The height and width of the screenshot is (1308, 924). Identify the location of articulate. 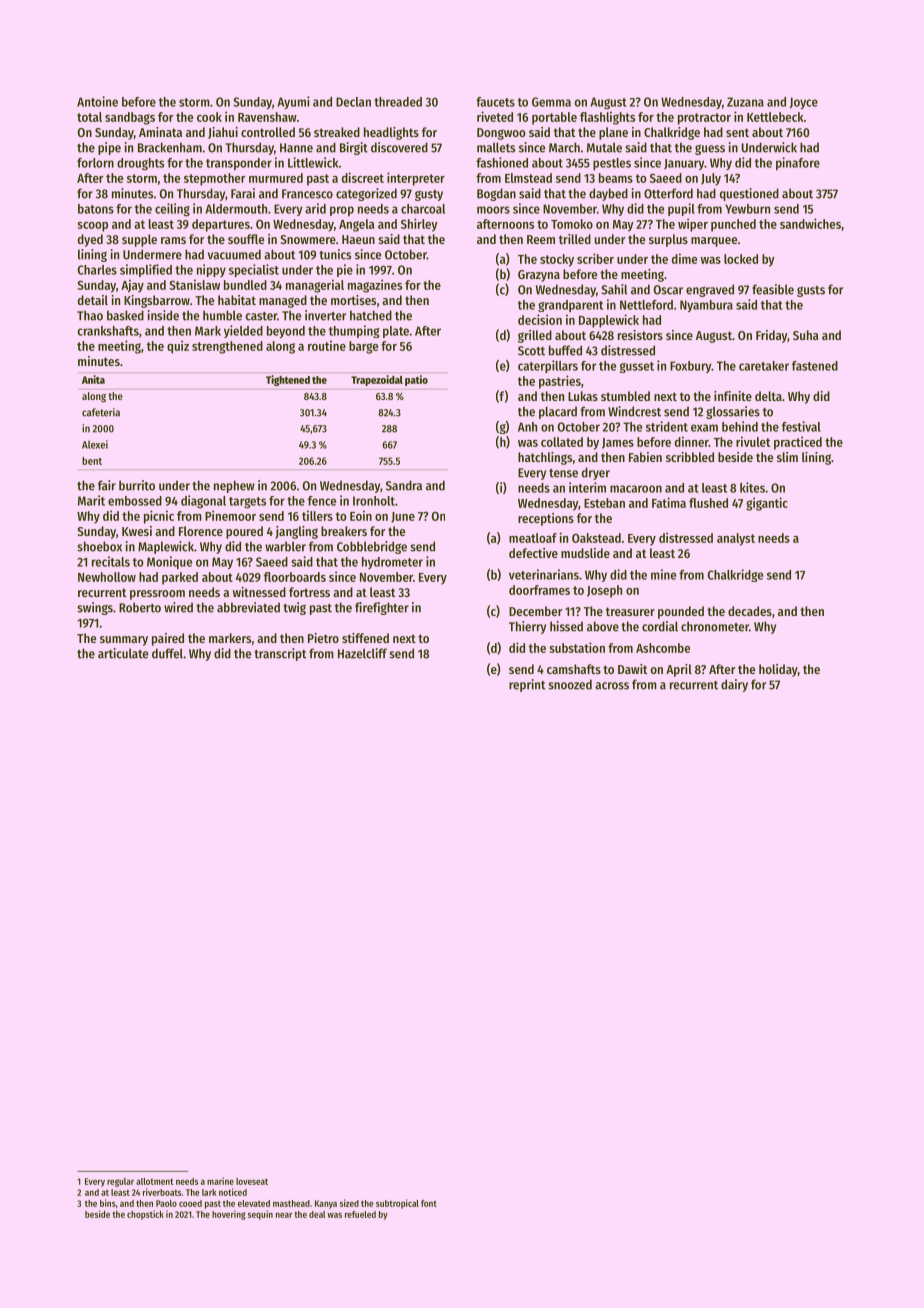
(123, 653).
